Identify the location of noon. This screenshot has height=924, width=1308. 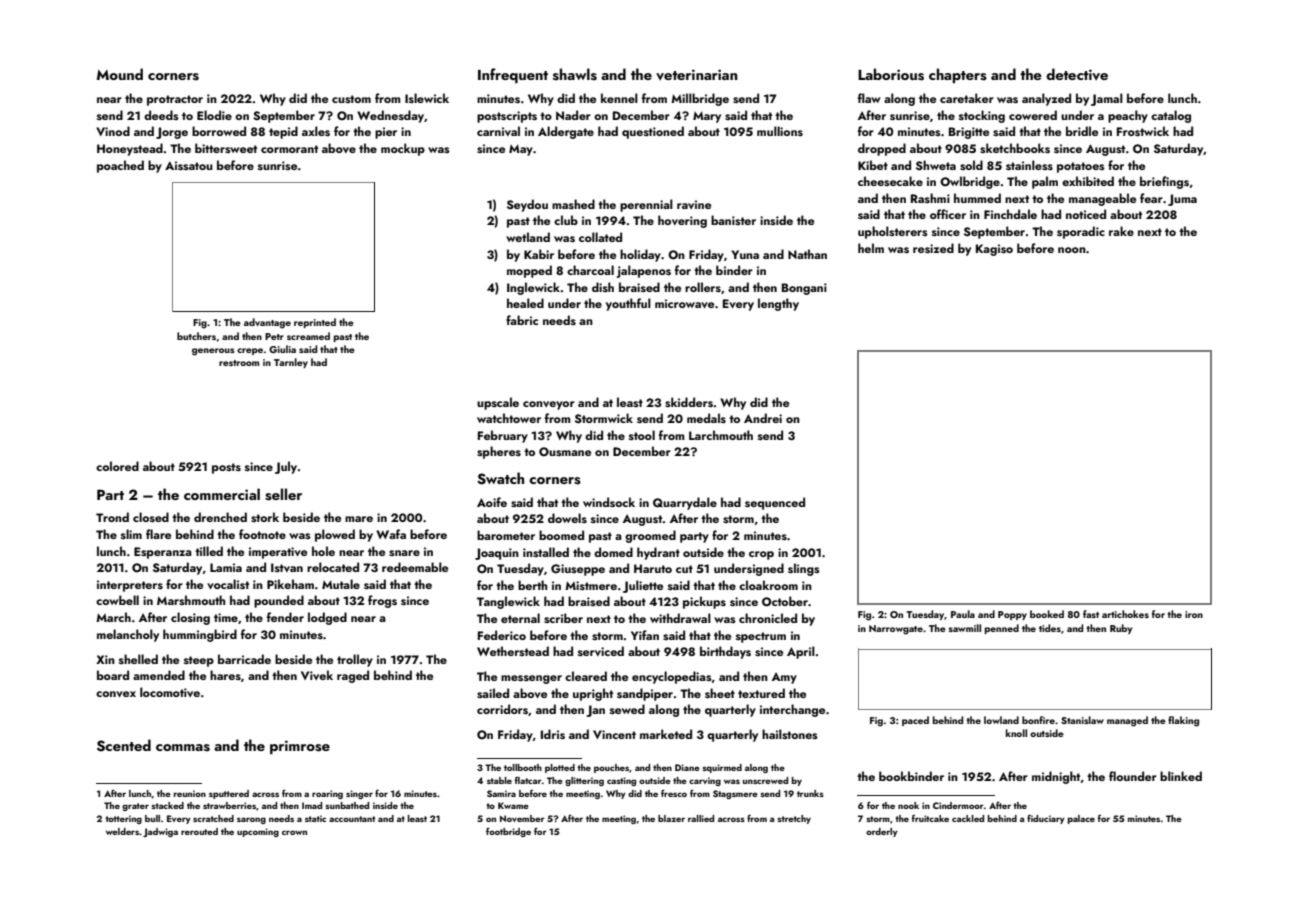
(1072, 250).
